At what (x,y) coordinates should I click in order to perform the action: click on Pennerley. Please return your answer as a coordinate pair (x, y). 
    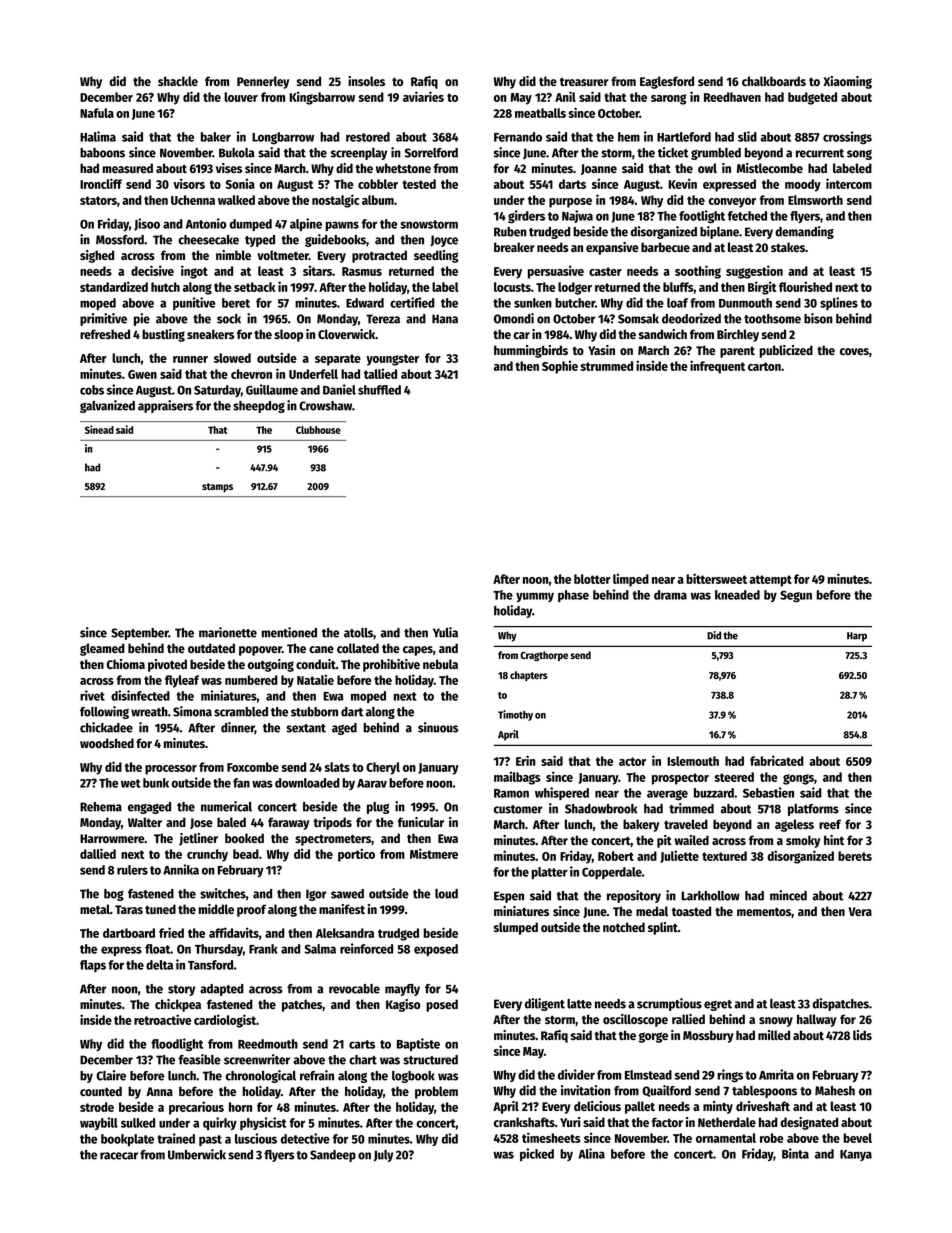
    Looking at the image, I should click on (263, 82).
